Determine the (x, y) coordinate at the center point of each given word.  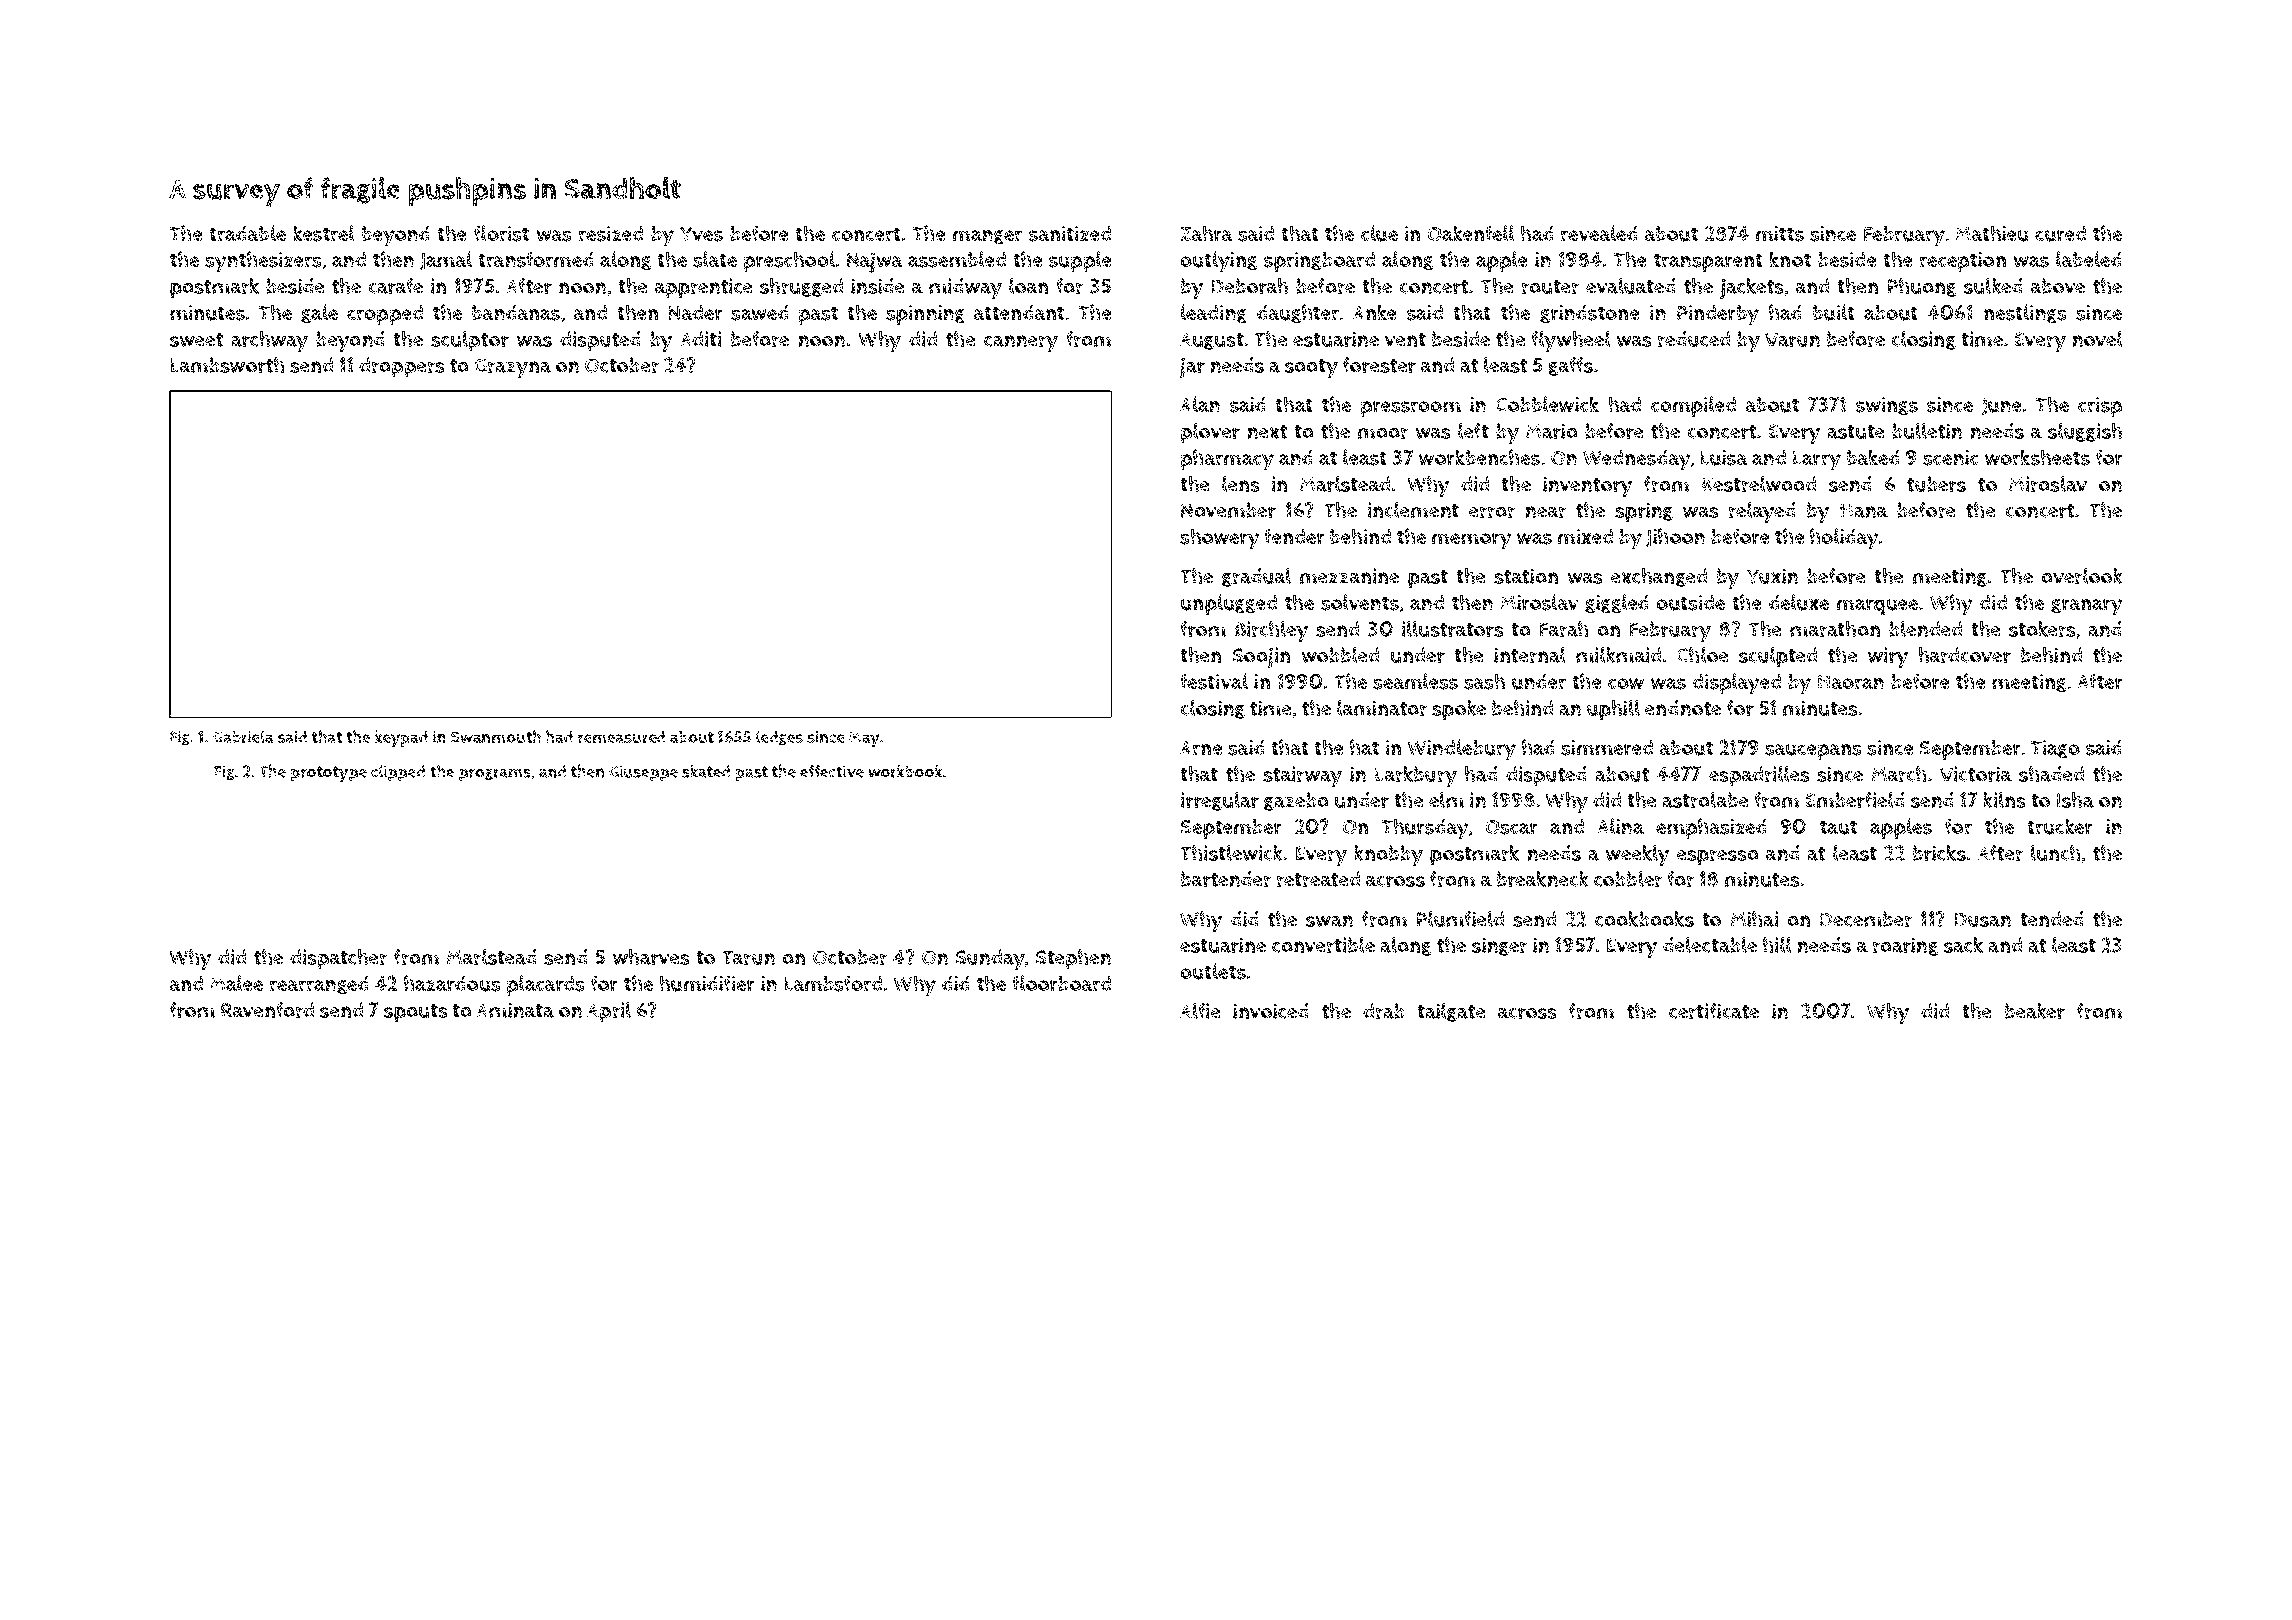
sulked (1993, 286)
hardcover (1965, 655)
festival (1214, 681)
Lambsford (833, 983)
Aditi (700, 339)
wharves (651, 957)
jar (1192, 368)
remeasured (621, 737)
